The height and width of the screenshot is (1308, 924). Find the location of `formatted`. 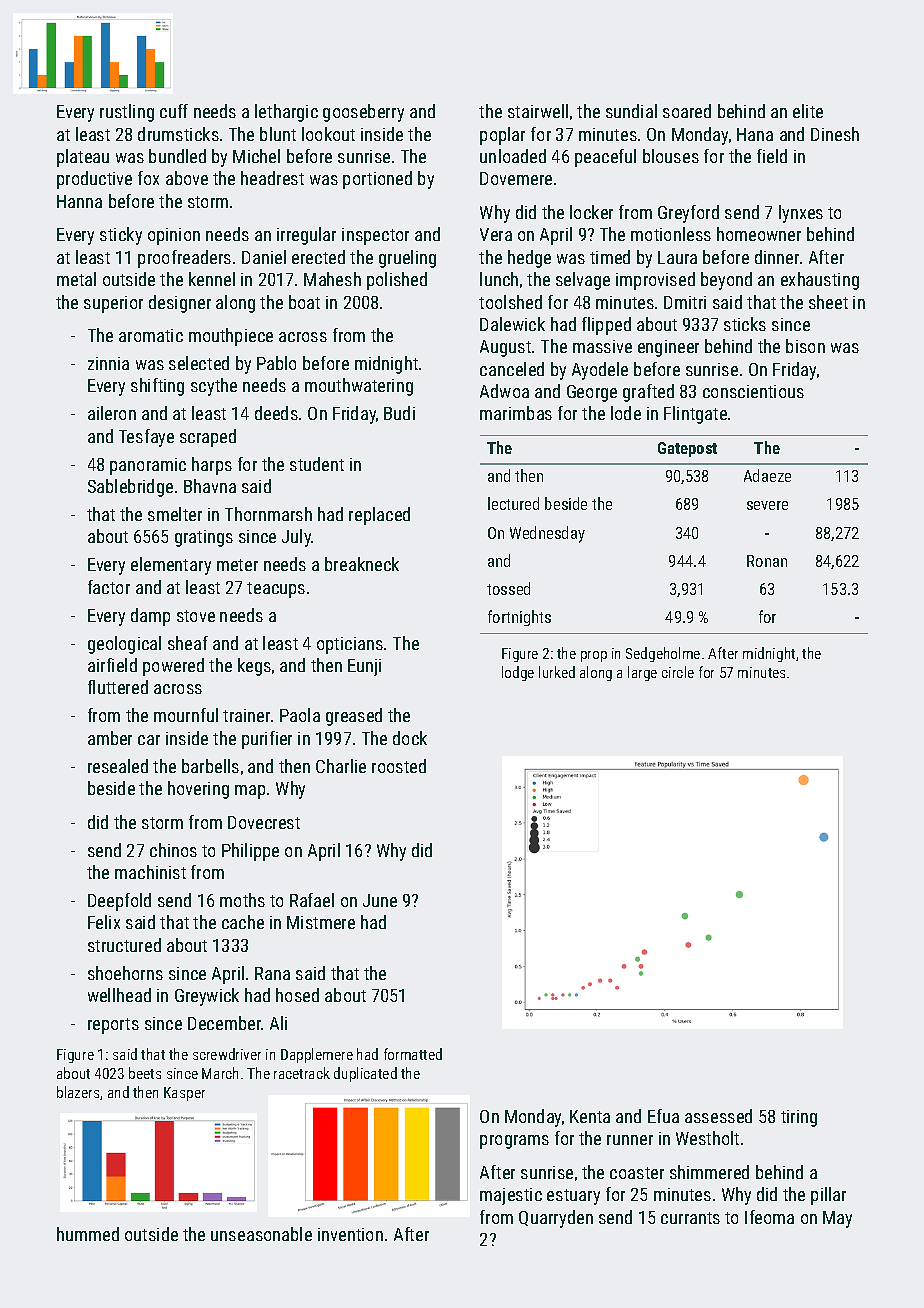

formatted is located at coordinates (413, 1054).
